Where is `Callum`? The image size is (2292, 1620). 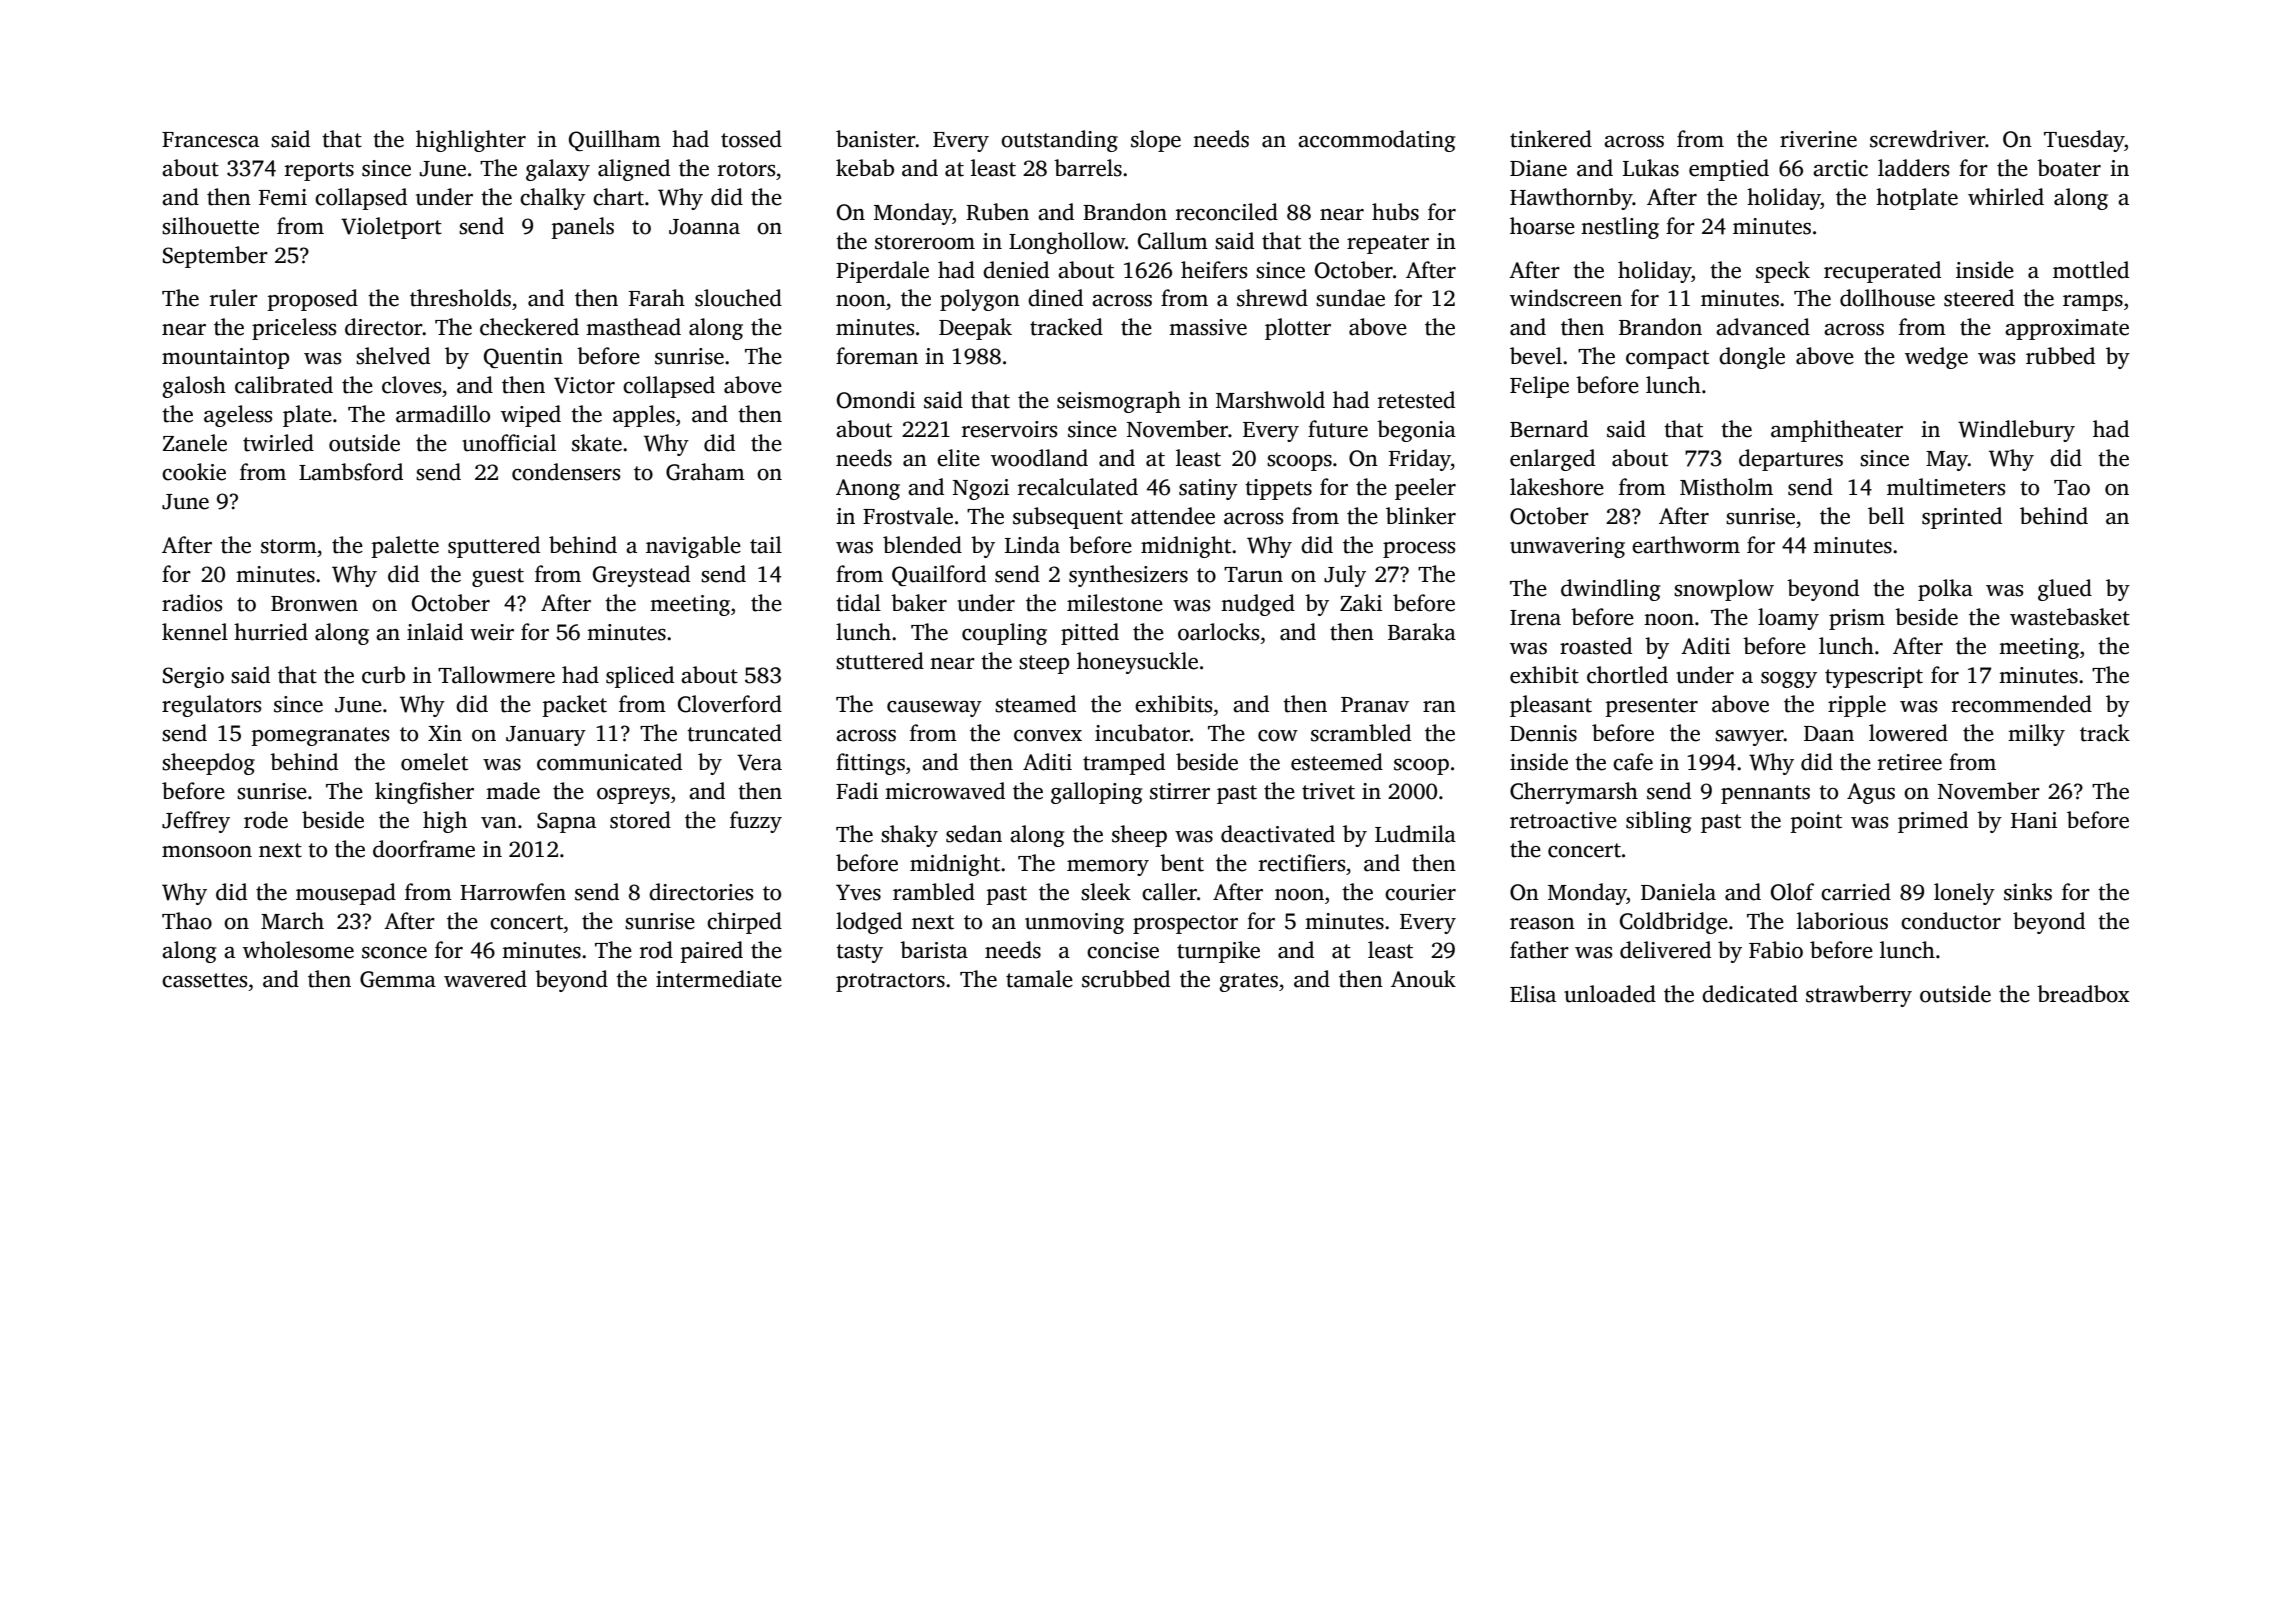
Callum is located at coordinates (1173, 241).
